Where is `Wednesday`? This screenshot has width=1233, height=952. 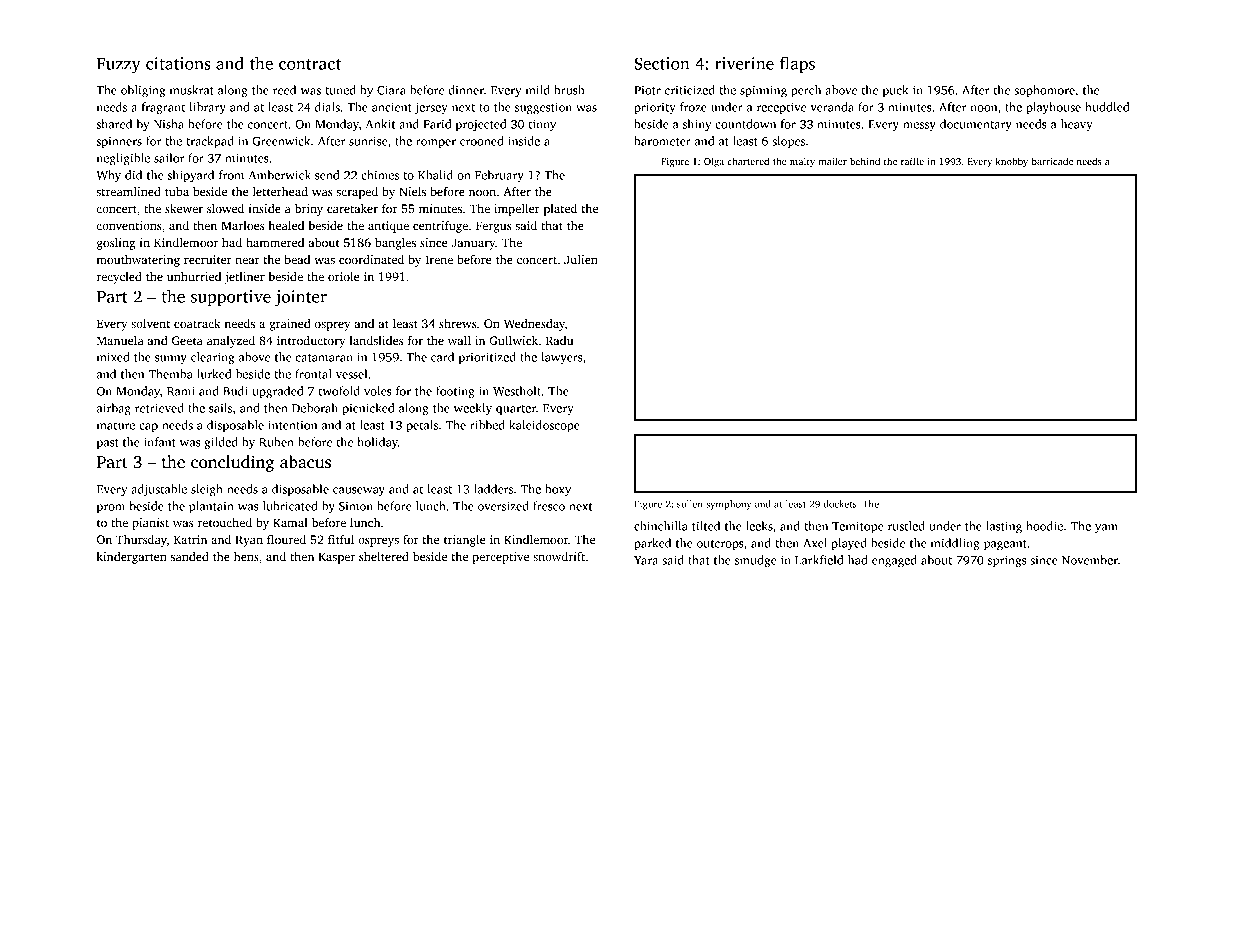
Wednesday is located at coordinates (534, 325).
